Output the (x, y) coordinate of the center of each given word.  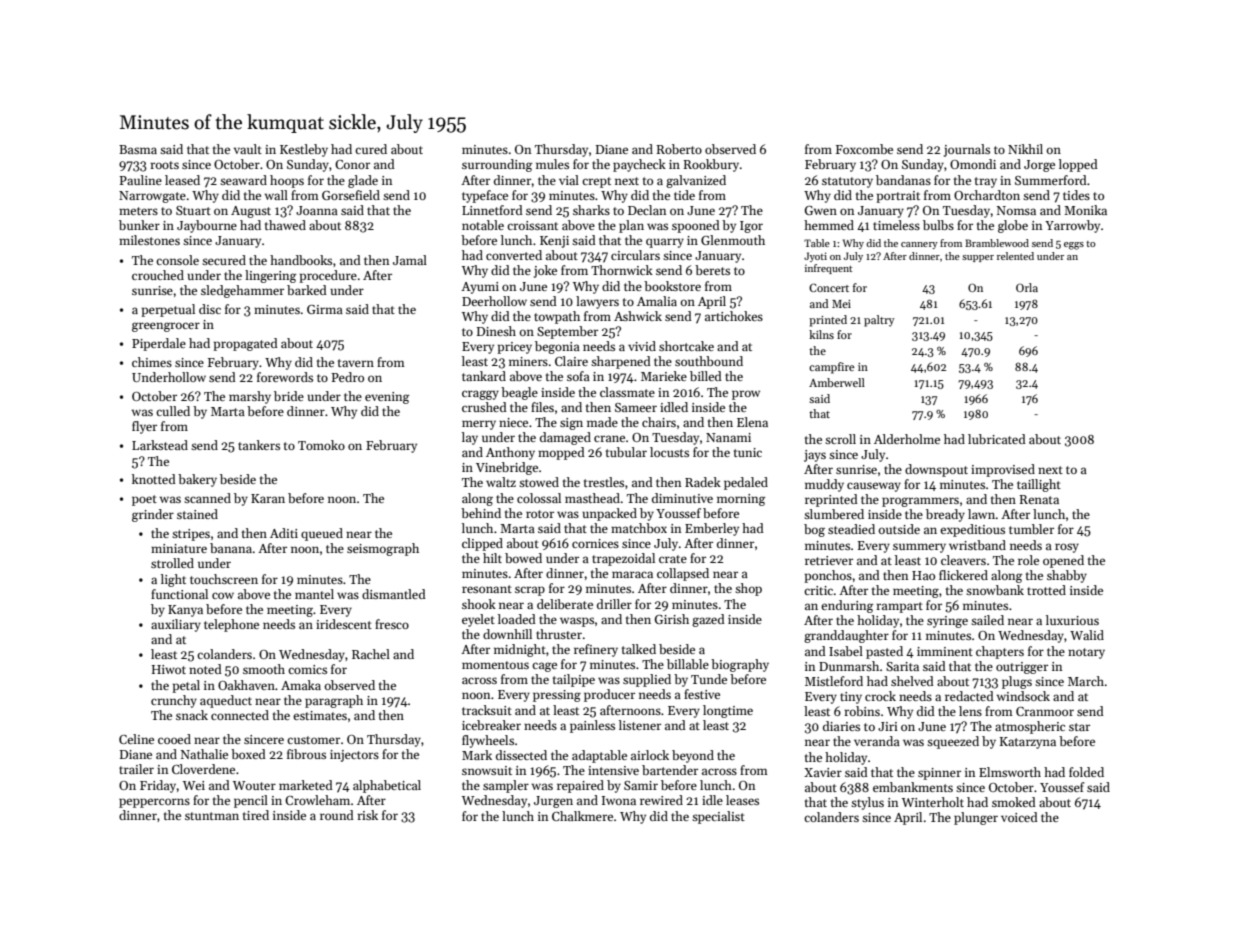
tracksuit (487, 710)
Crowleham (317, 800)
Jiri (888, 726)
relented (1015, 256)
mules (552, 164)
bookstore (672, 286)
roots (164, 165)
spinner (939, 774)
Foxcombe (864, 149)
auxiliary (176, 625)
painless (592, 726)
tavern (356, 363)
